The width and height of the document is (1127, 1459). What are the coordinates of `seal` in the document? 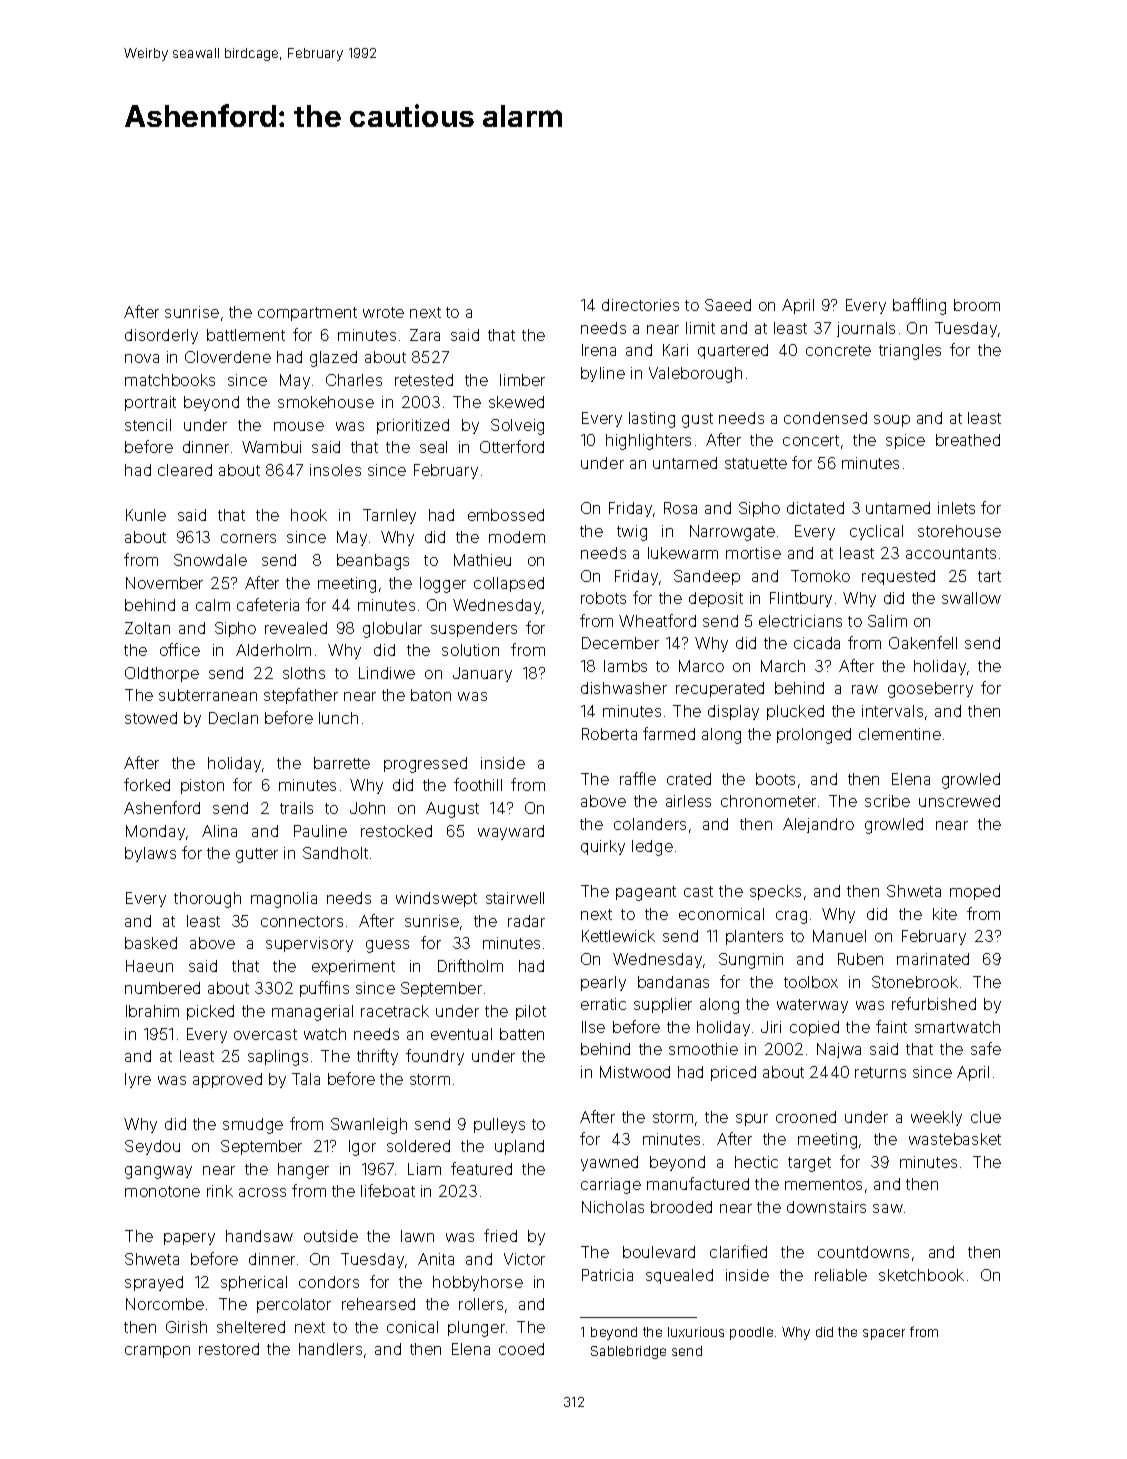 It's located at (433, 447).
